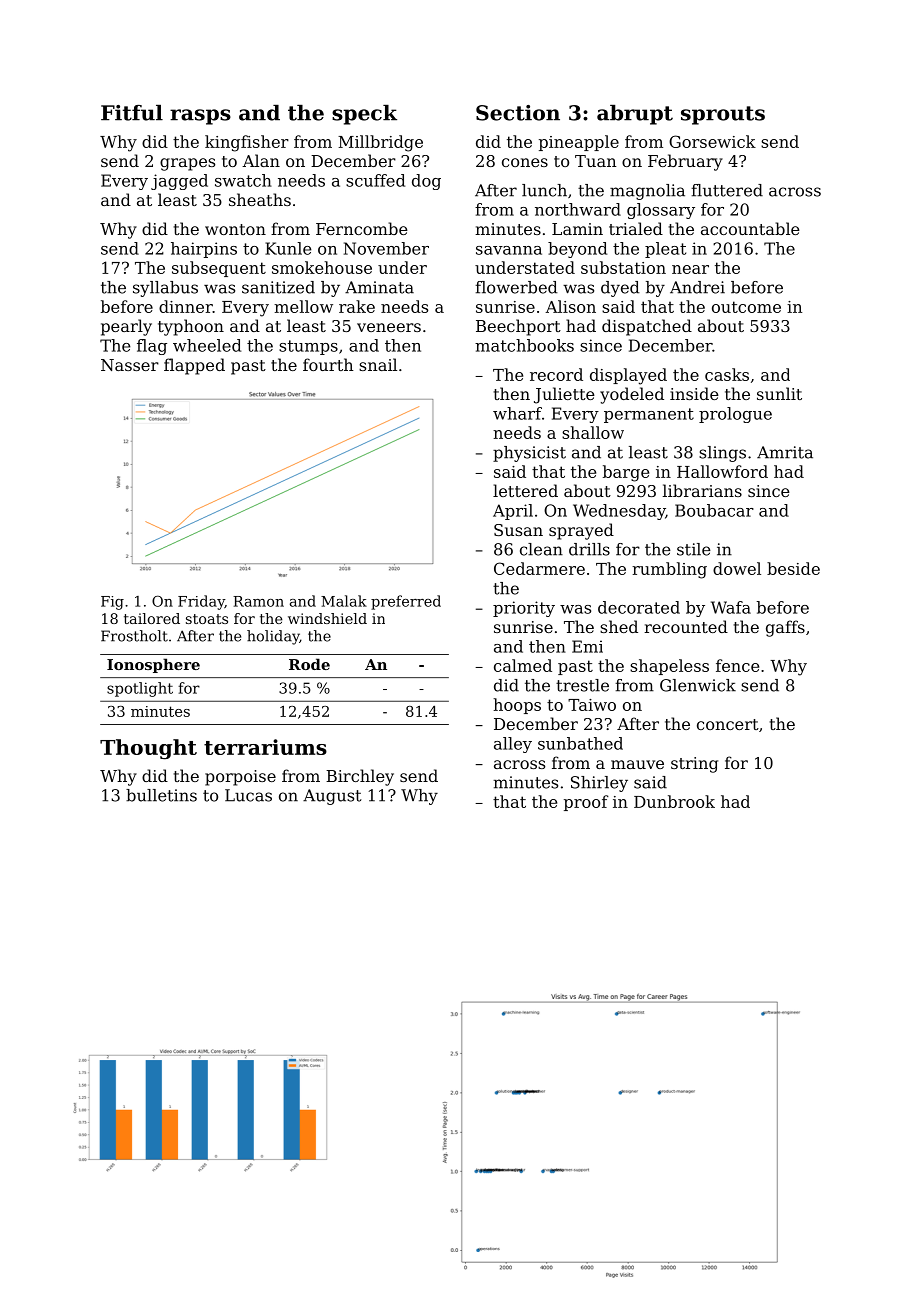 This document has width=924, height=1308. What do you see at coordinates (727, 374) in the document?
I see `casks` at bounding box center [727, 374].
